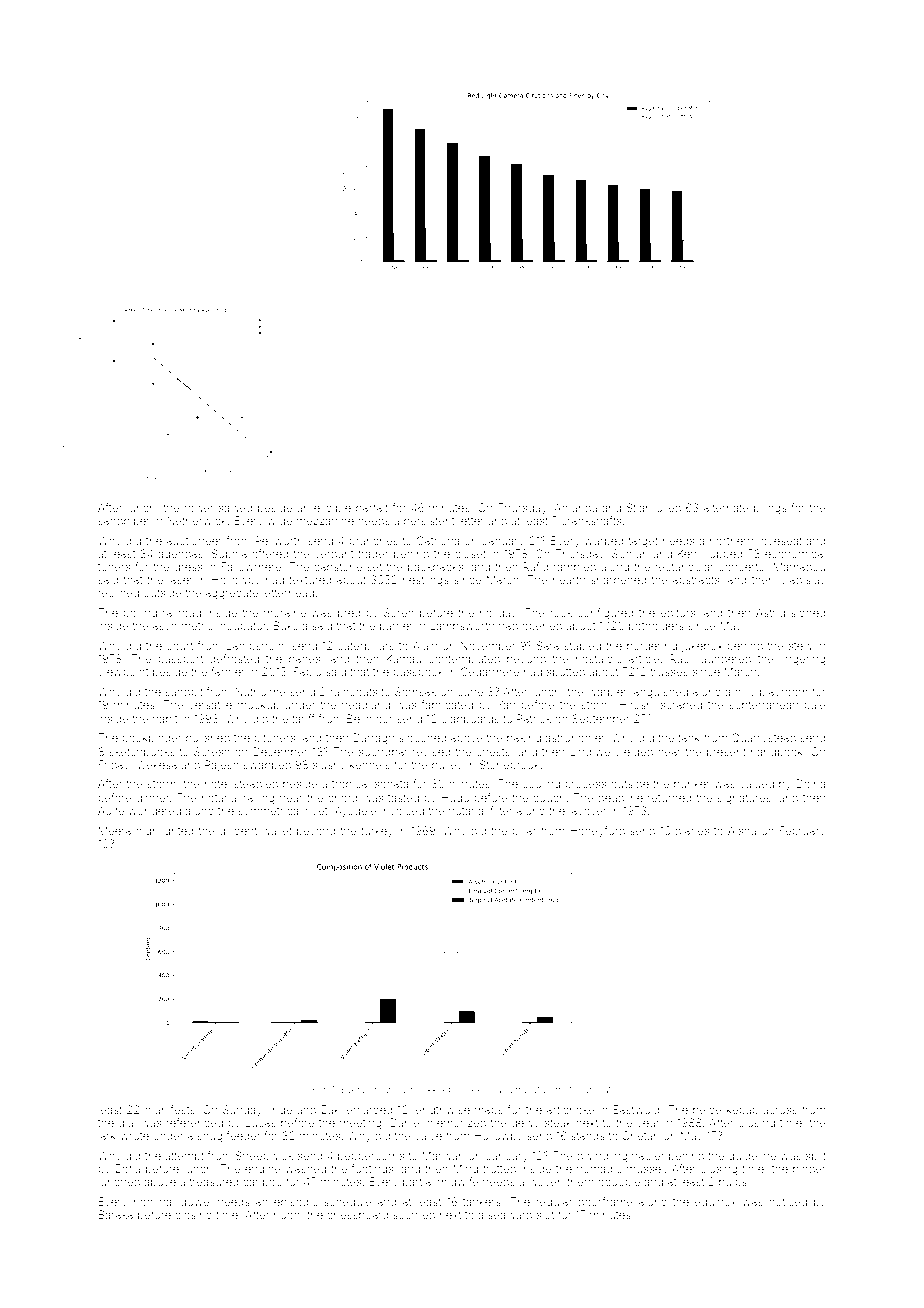 Image resolution: width=924 pixels, height=1308 pixels. I want to click on midwife, so click(458, 1181).
